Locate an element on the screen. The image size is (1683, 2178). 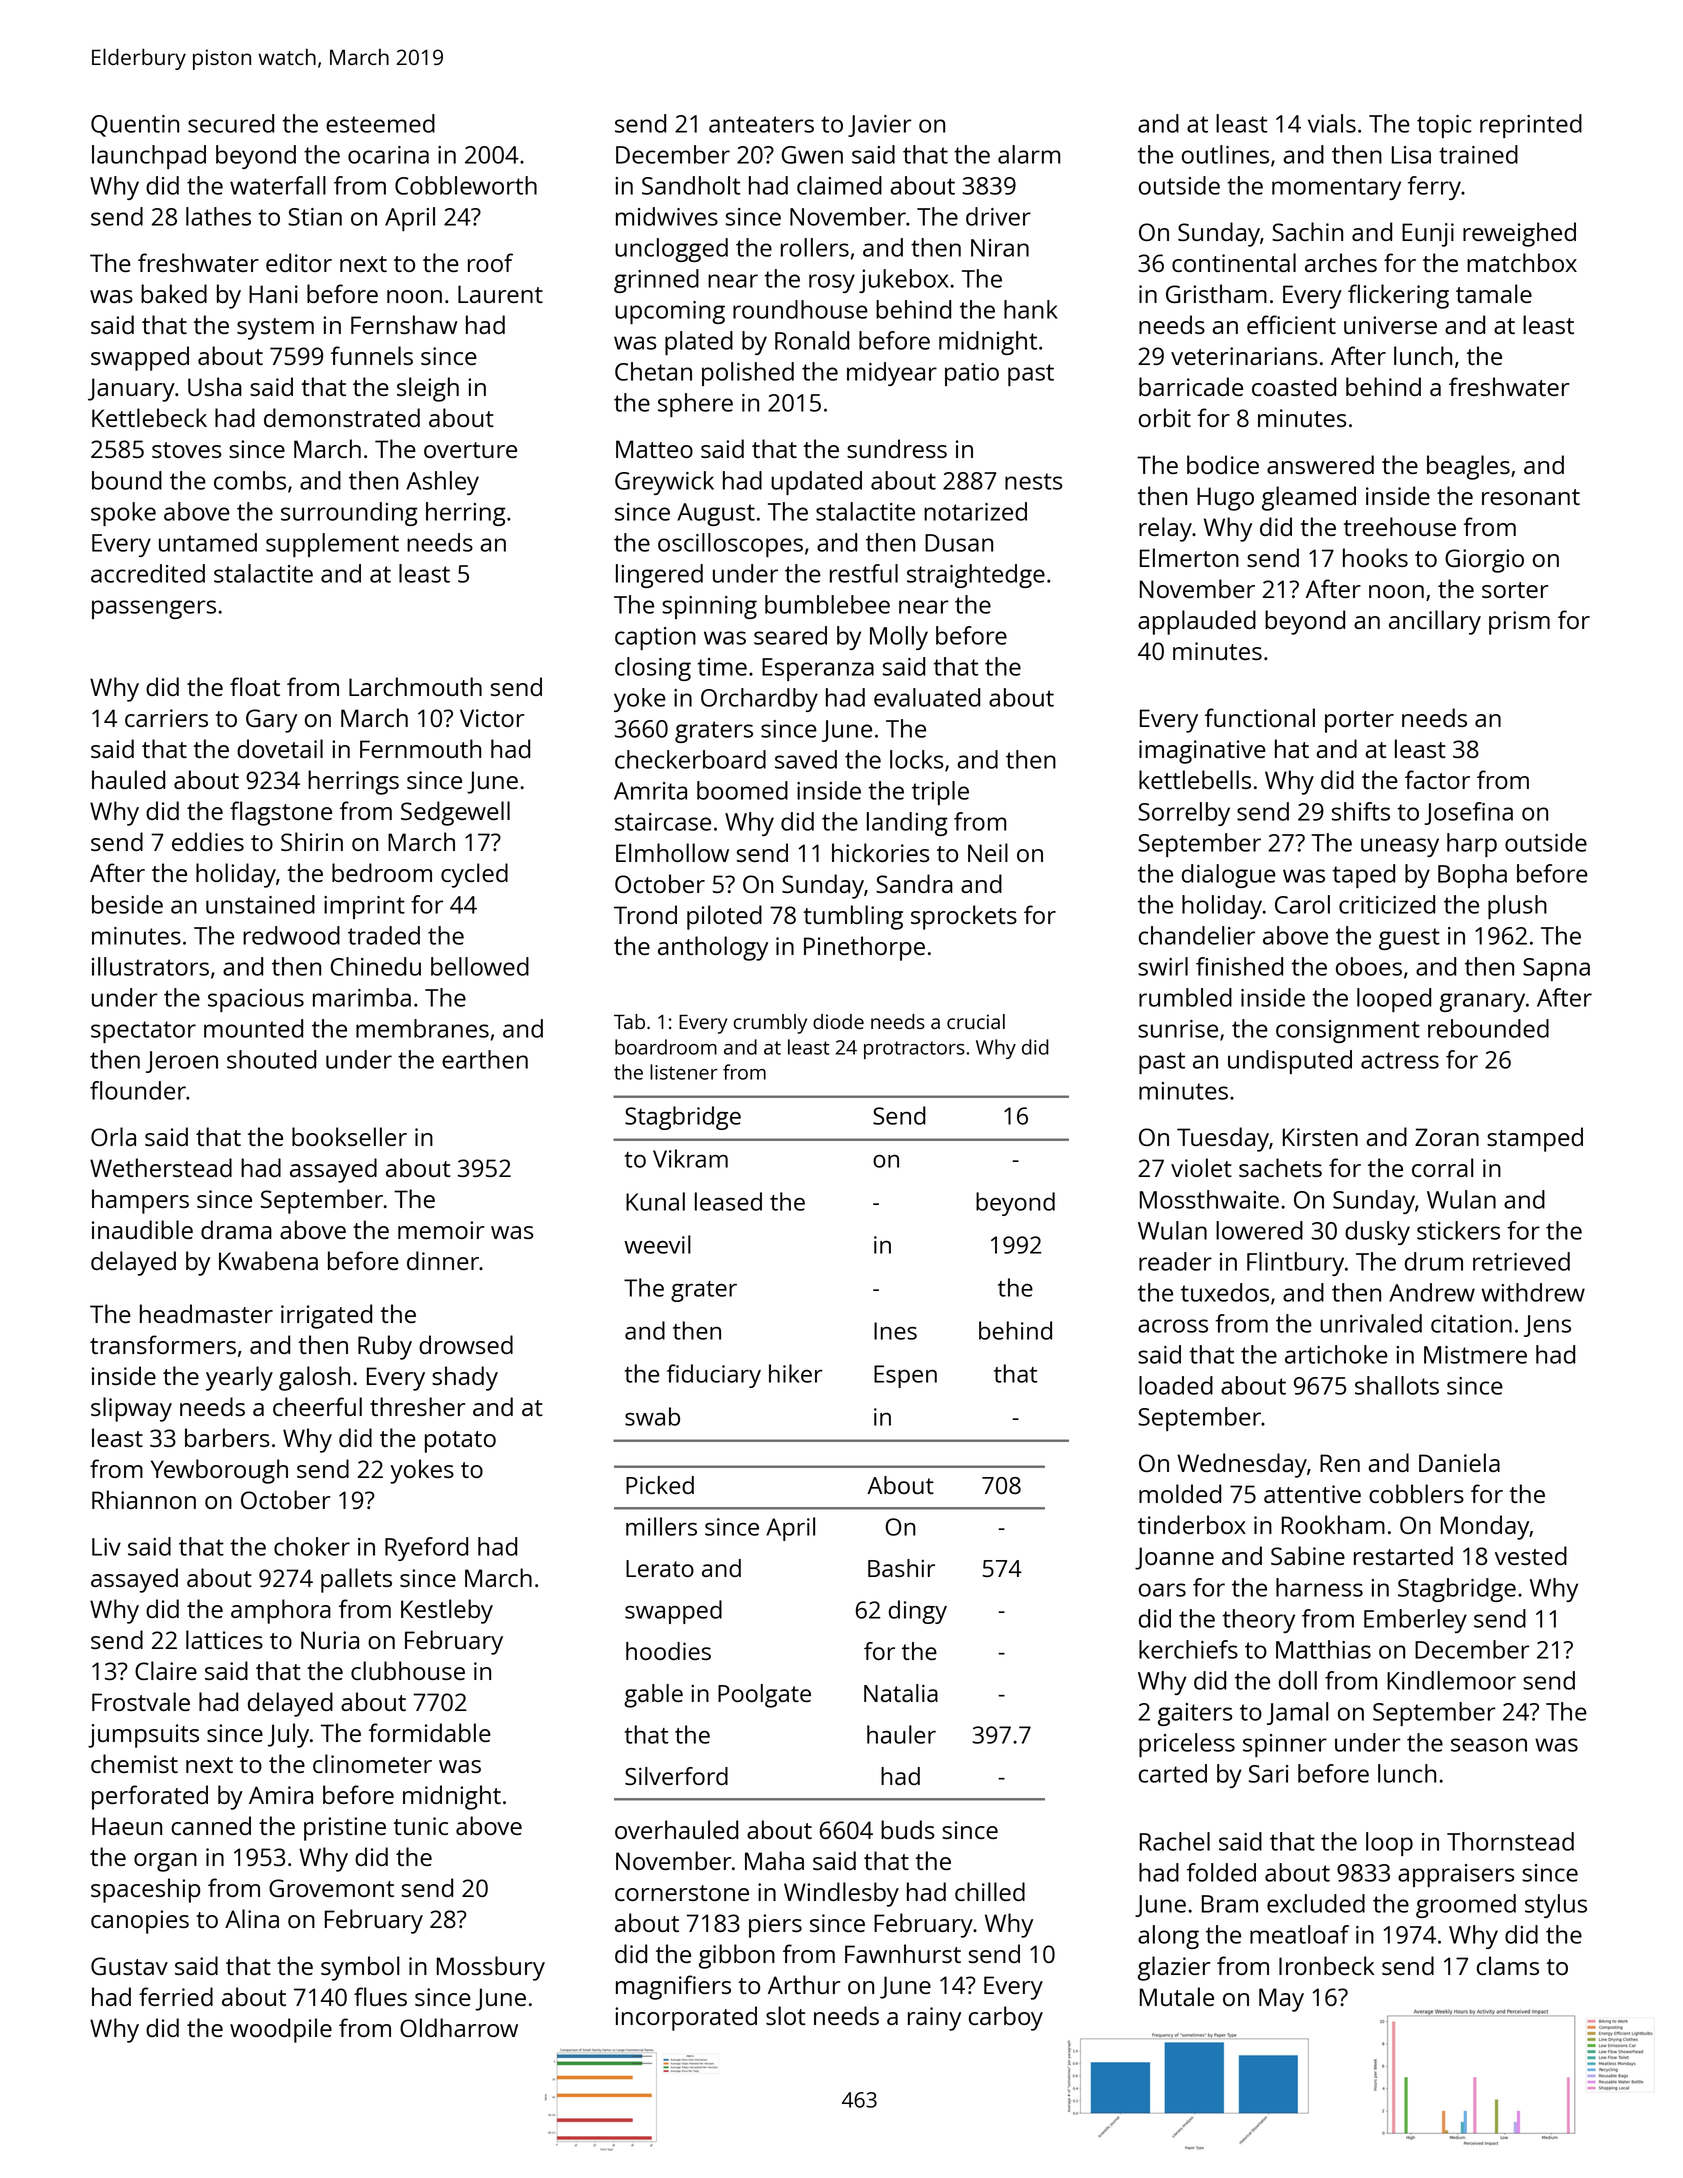
reader is located at coordinates (1175, 1261).
